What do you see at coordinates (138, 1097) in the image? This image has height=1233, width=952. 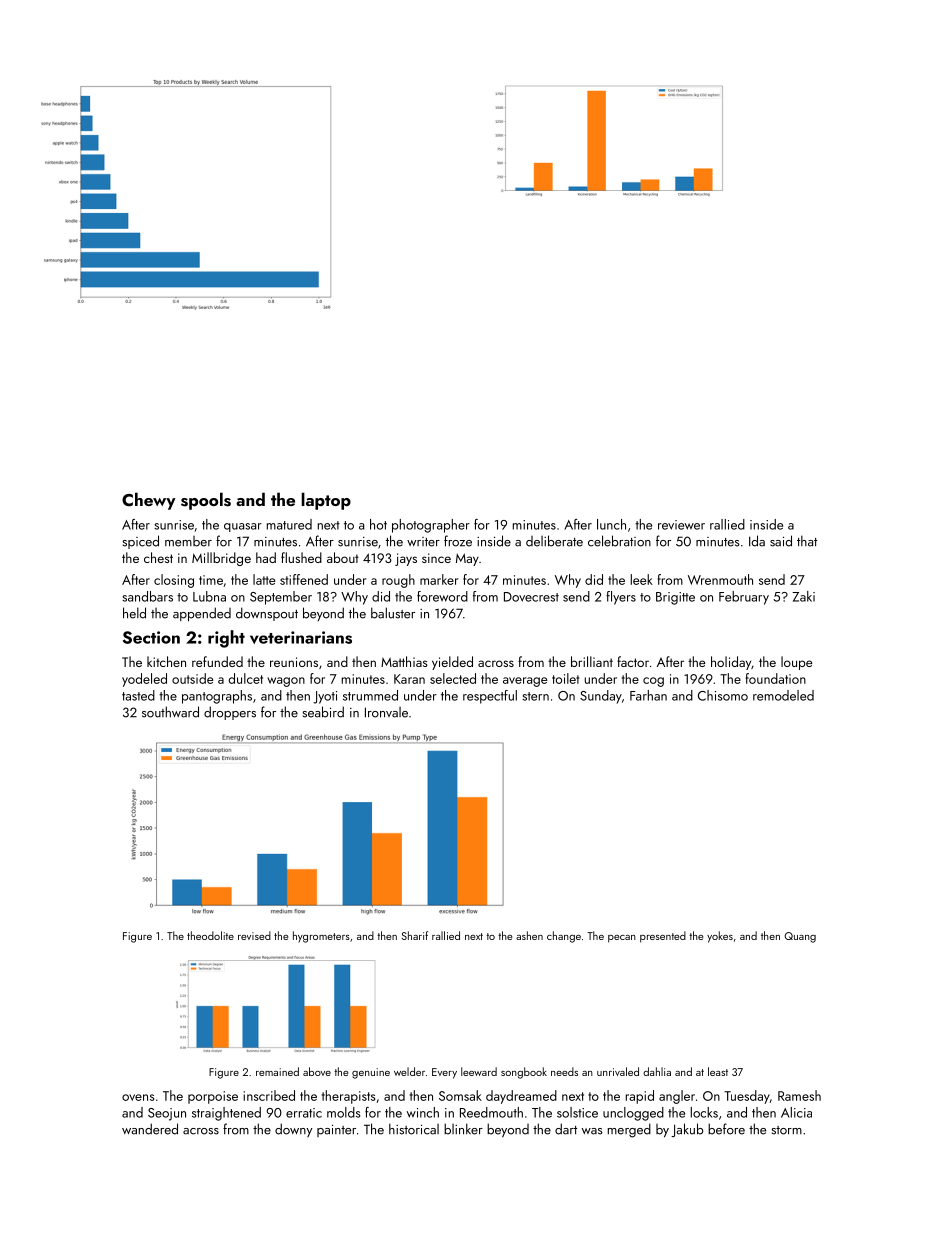 I see `ovens` at bounding box center [138, 1097].
